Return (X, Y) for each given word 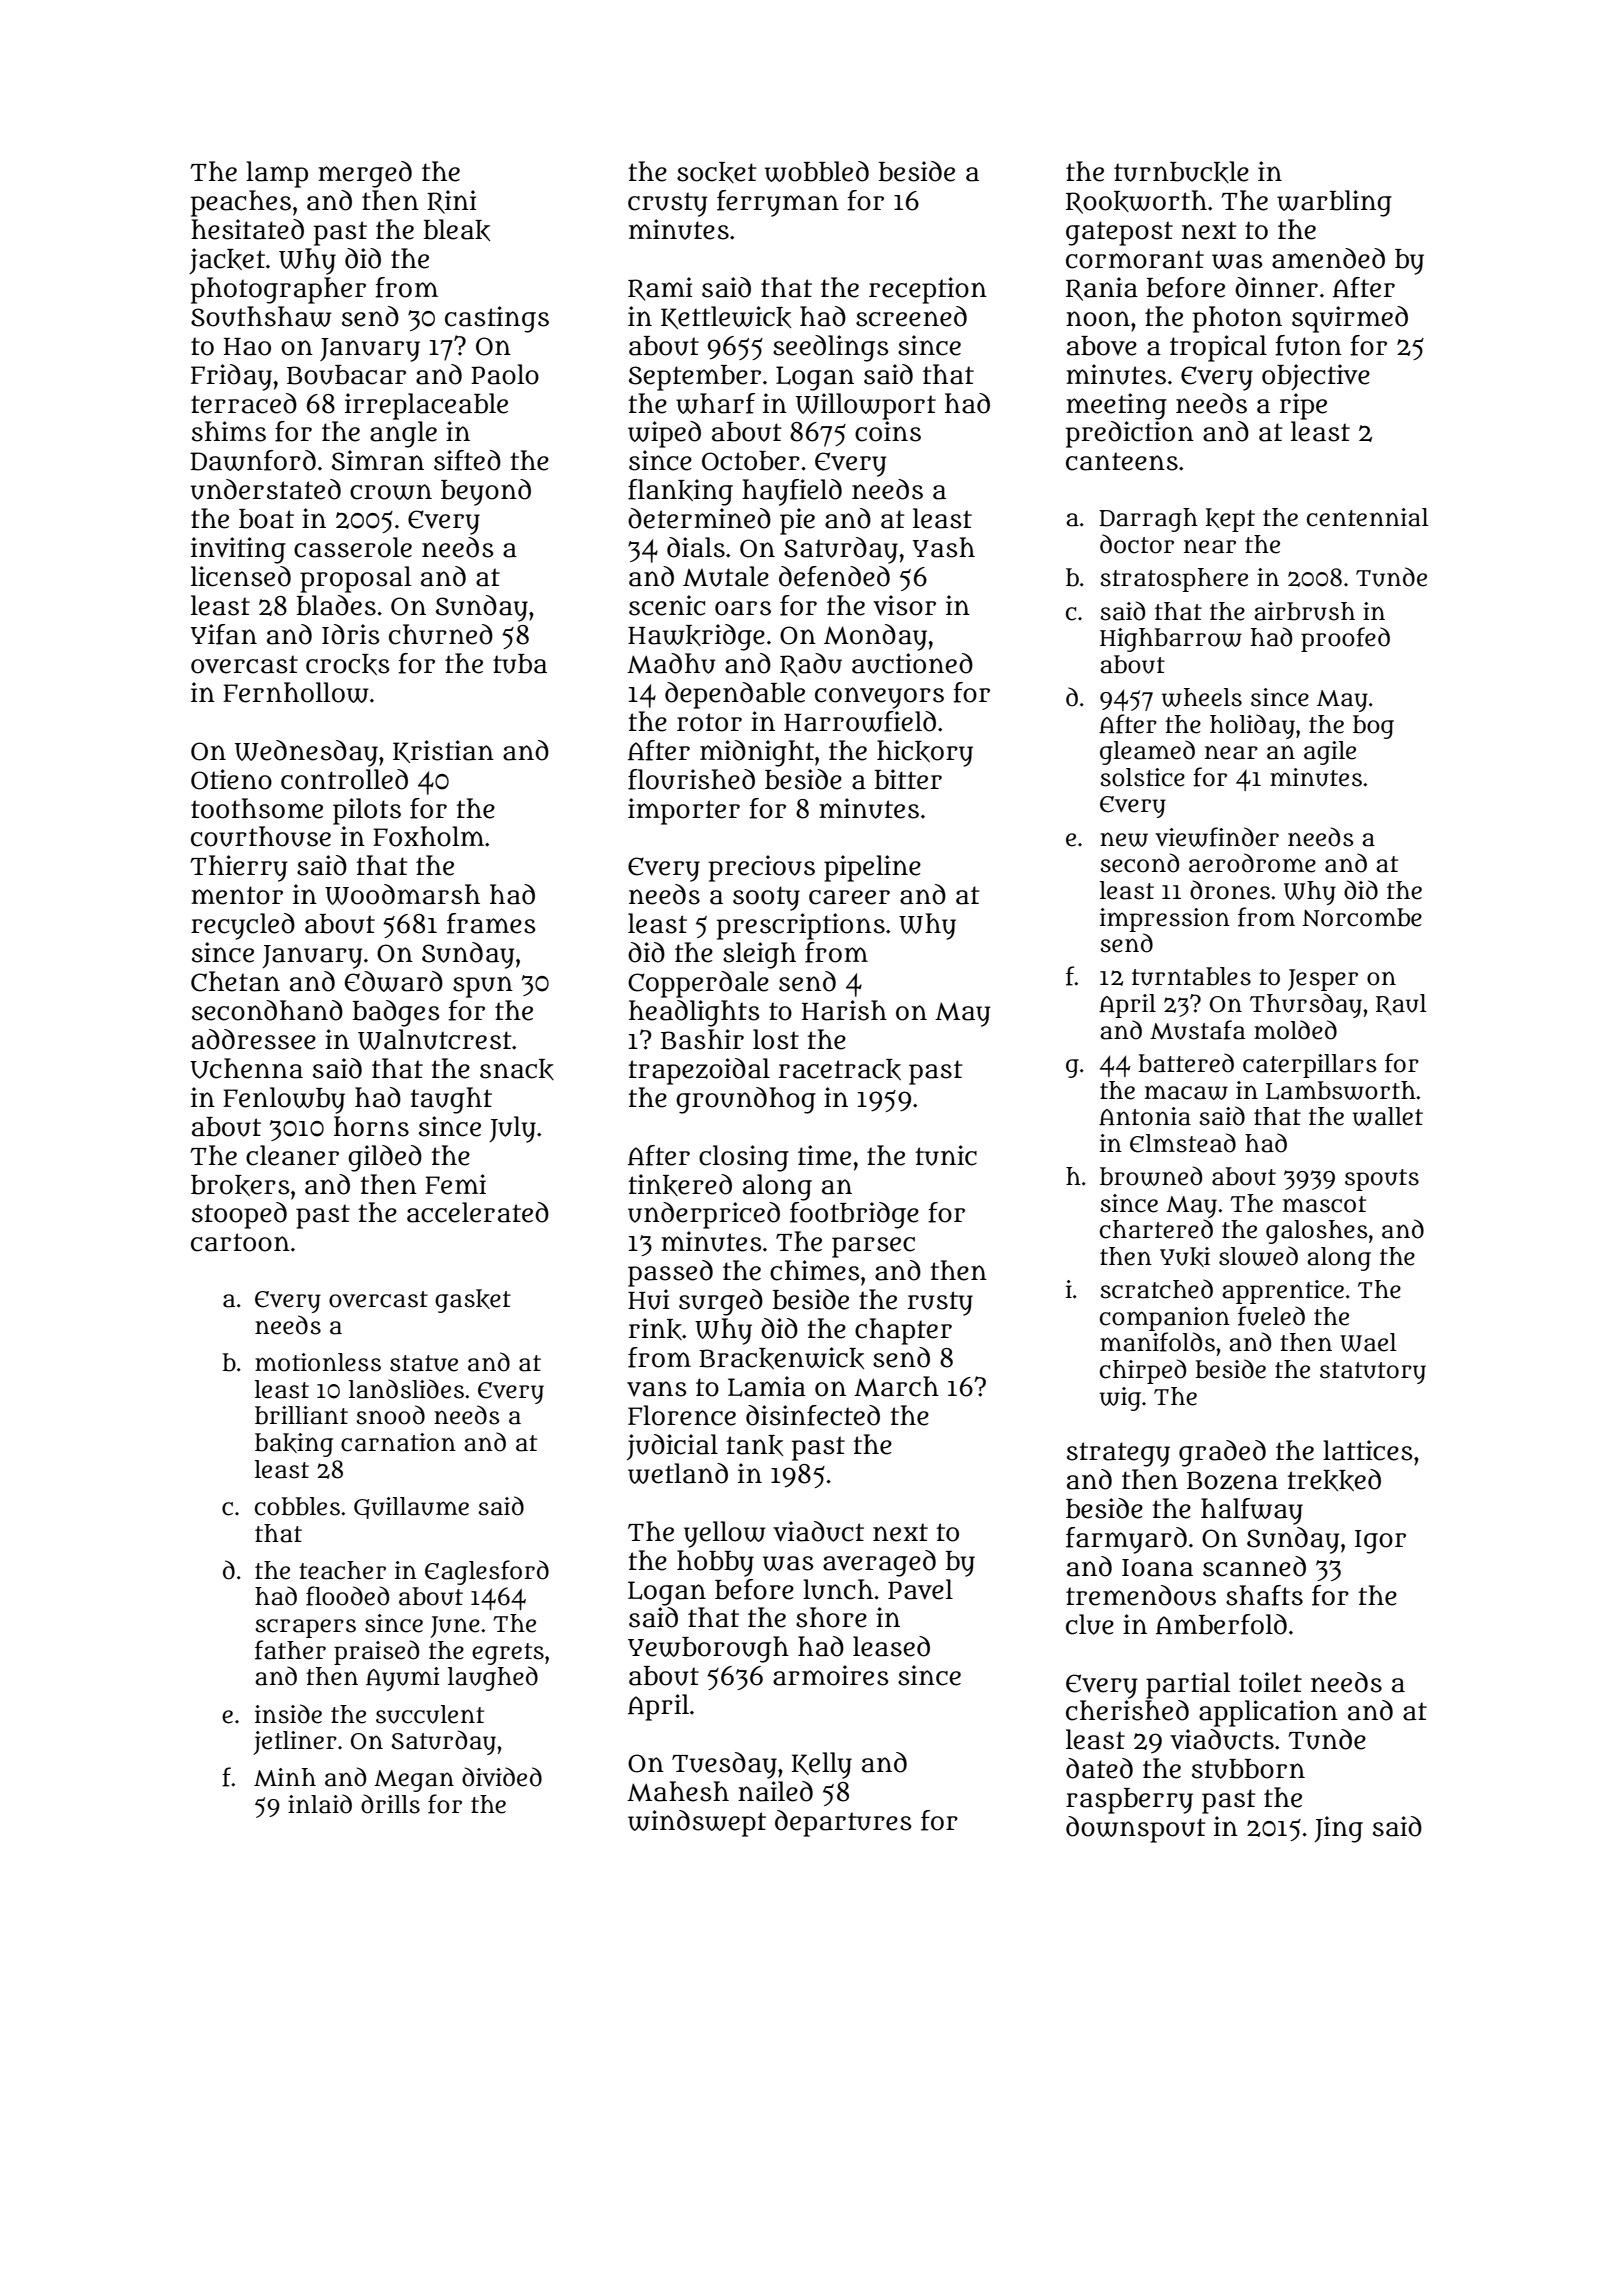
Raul (1401, 1004)
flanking (680, 492)
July (512, 1129)
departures (843, 1823)
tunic (946, 1155)
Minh (285, 1777)
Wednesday (306, 753)
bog (1373, 727)
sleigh (759, 955)
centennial (1368, 517)
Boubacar (346, 375)
